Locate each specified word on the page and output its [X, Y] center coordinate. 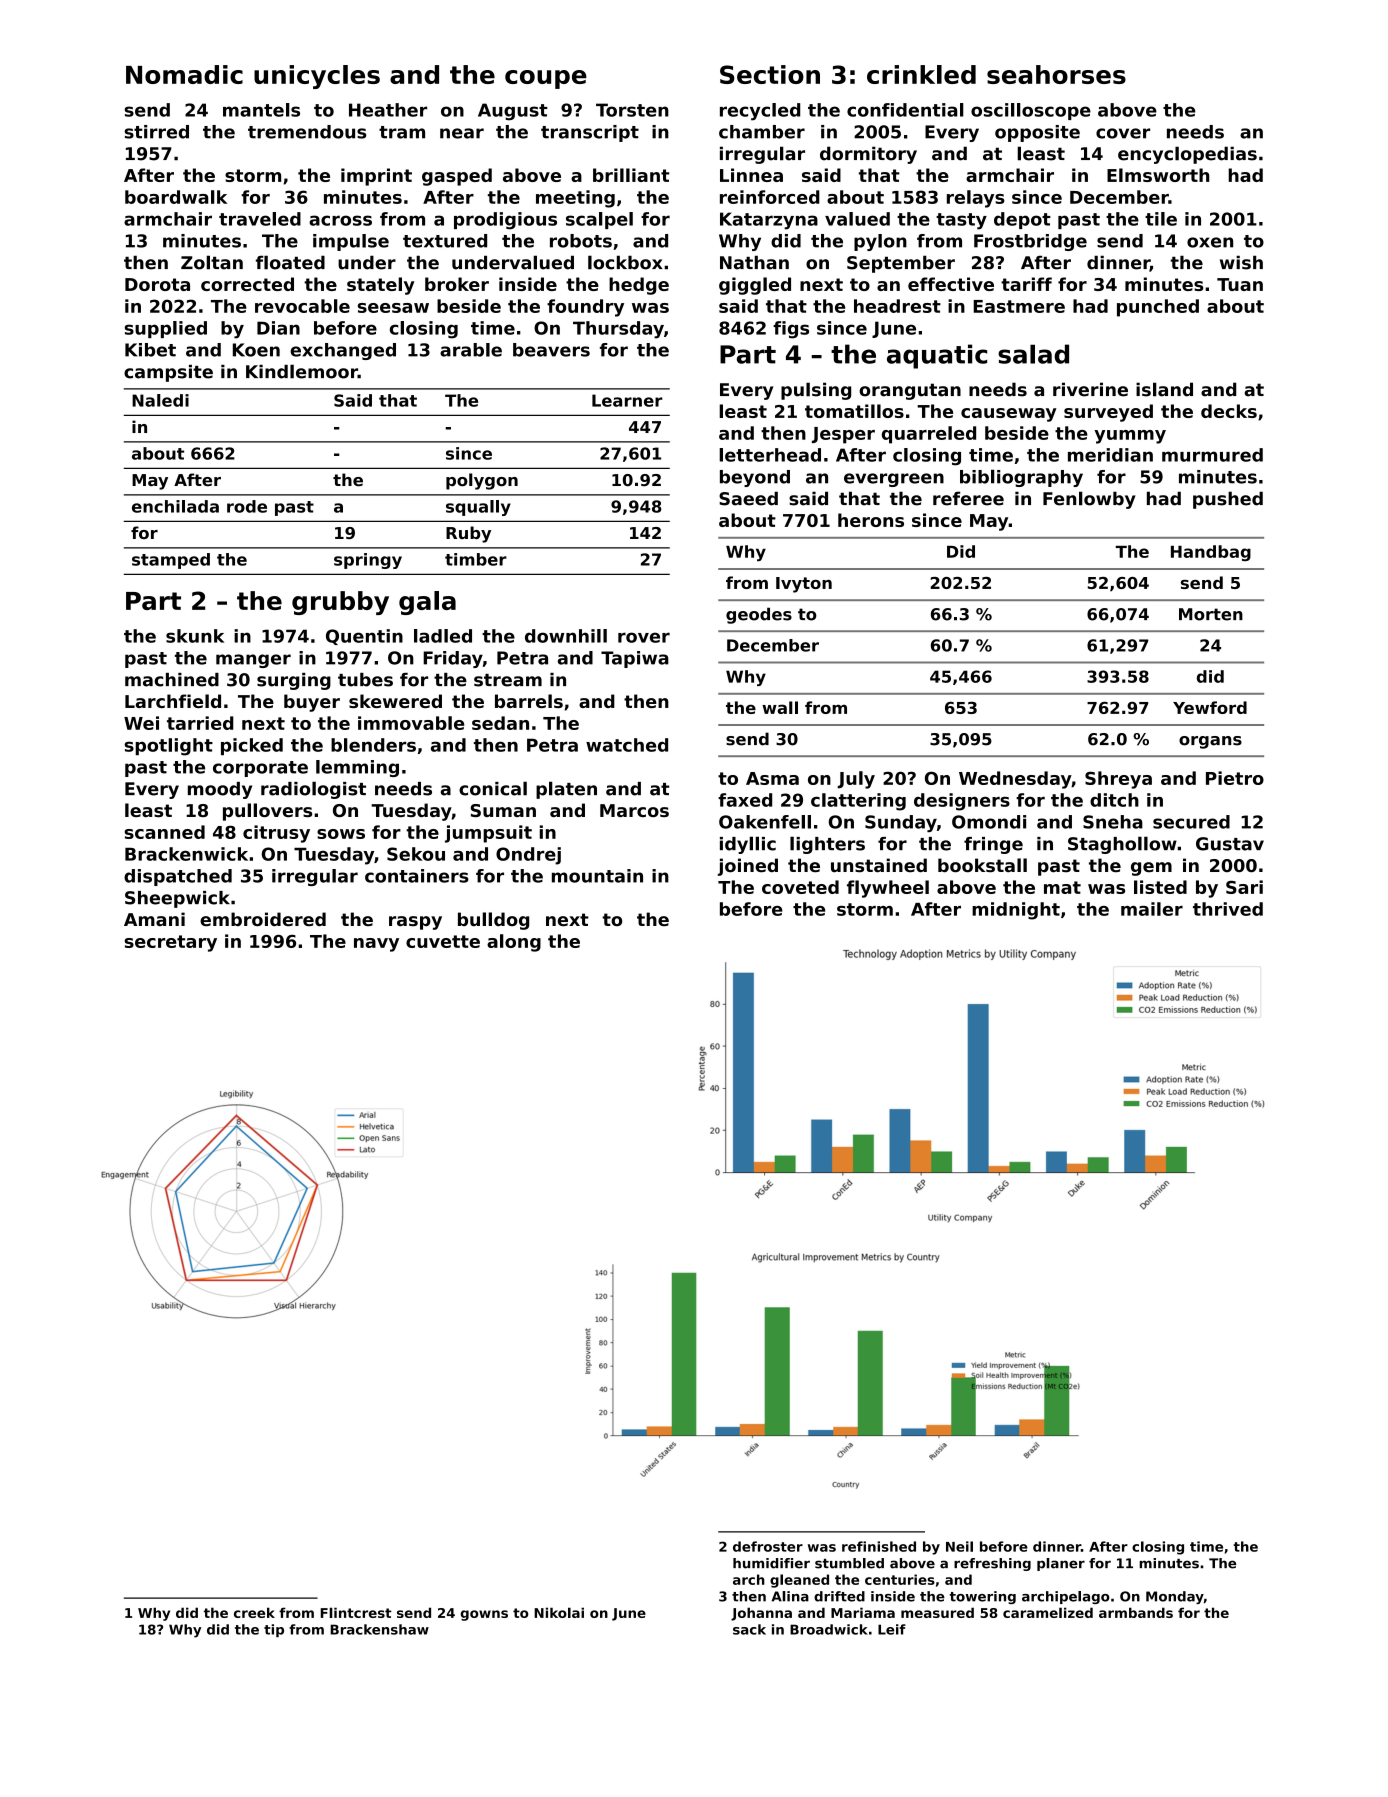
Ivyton [804, 585]
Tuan [1240, 284]
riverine [1090, 389]
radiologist [313, 790]
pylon [880, 242]
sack [749, 1629]
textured [445, 241]
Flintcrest [356, 1612]
